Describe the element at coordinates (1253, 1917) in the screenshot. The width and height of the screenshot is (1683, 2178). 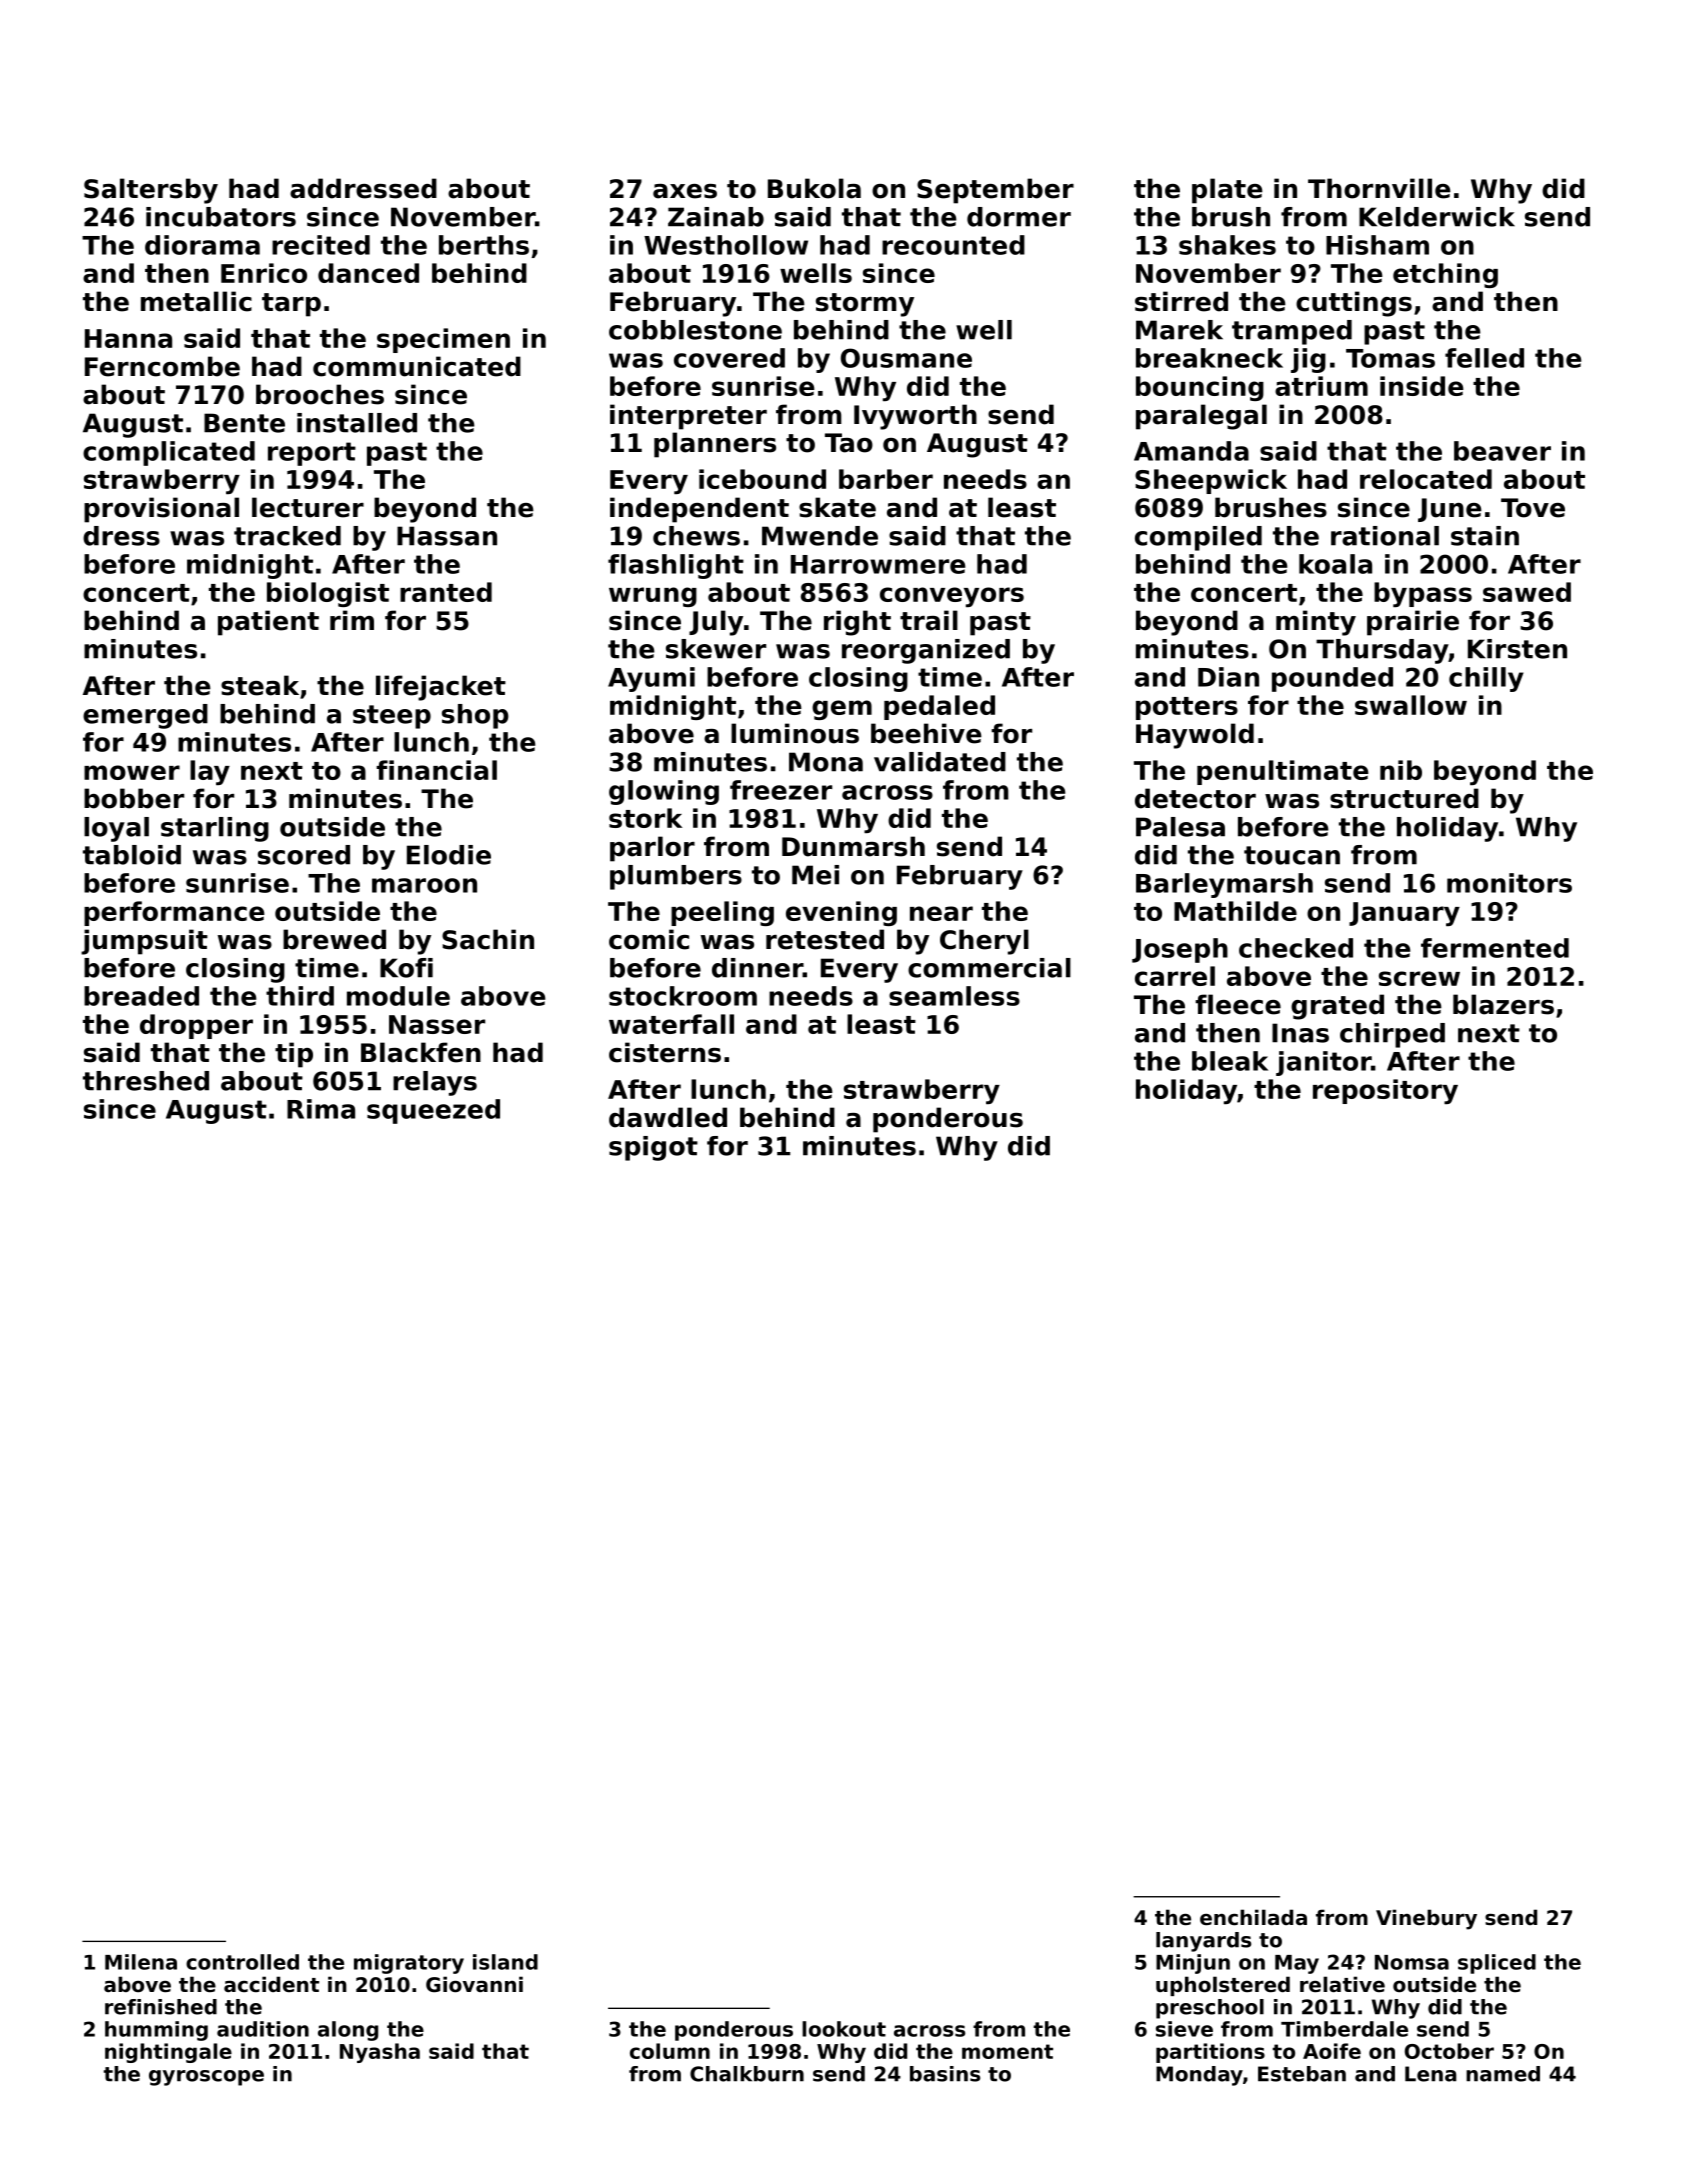
I see `enchilada` at that location.
